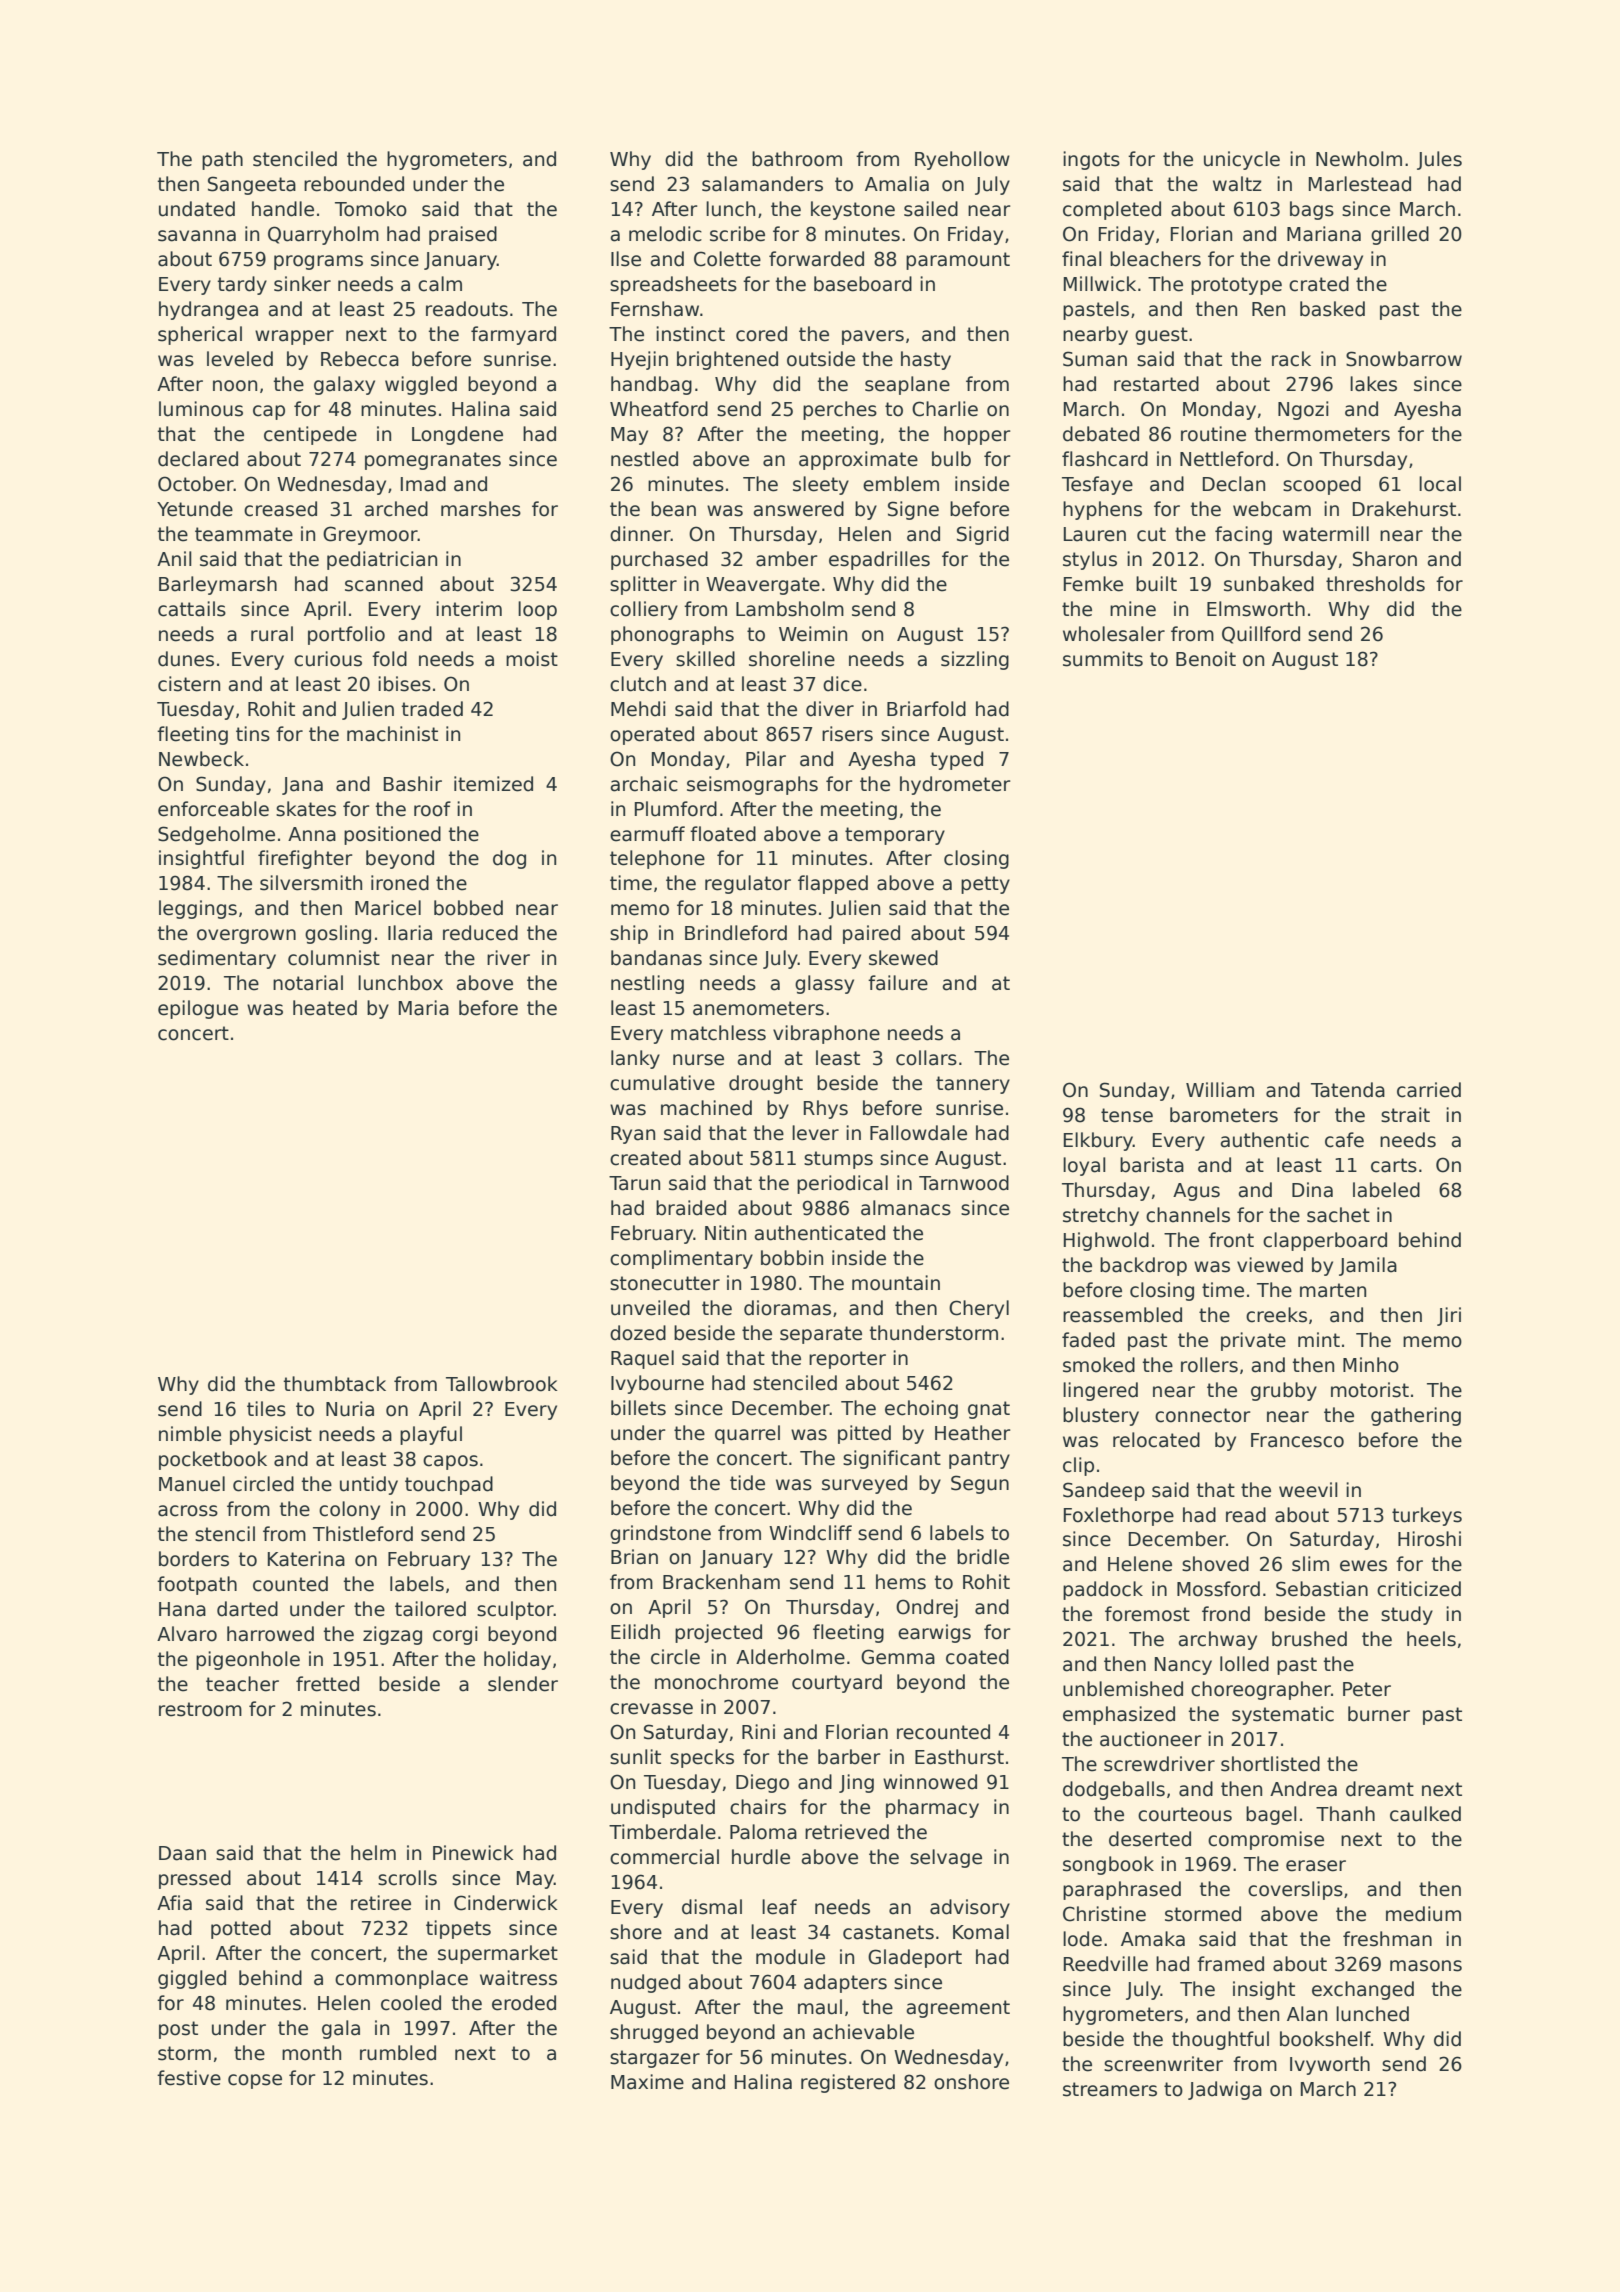  What do you see at coordinates (1224, 1115) in the page?
I see `barometers` at bounding box center [1224, 1115].
